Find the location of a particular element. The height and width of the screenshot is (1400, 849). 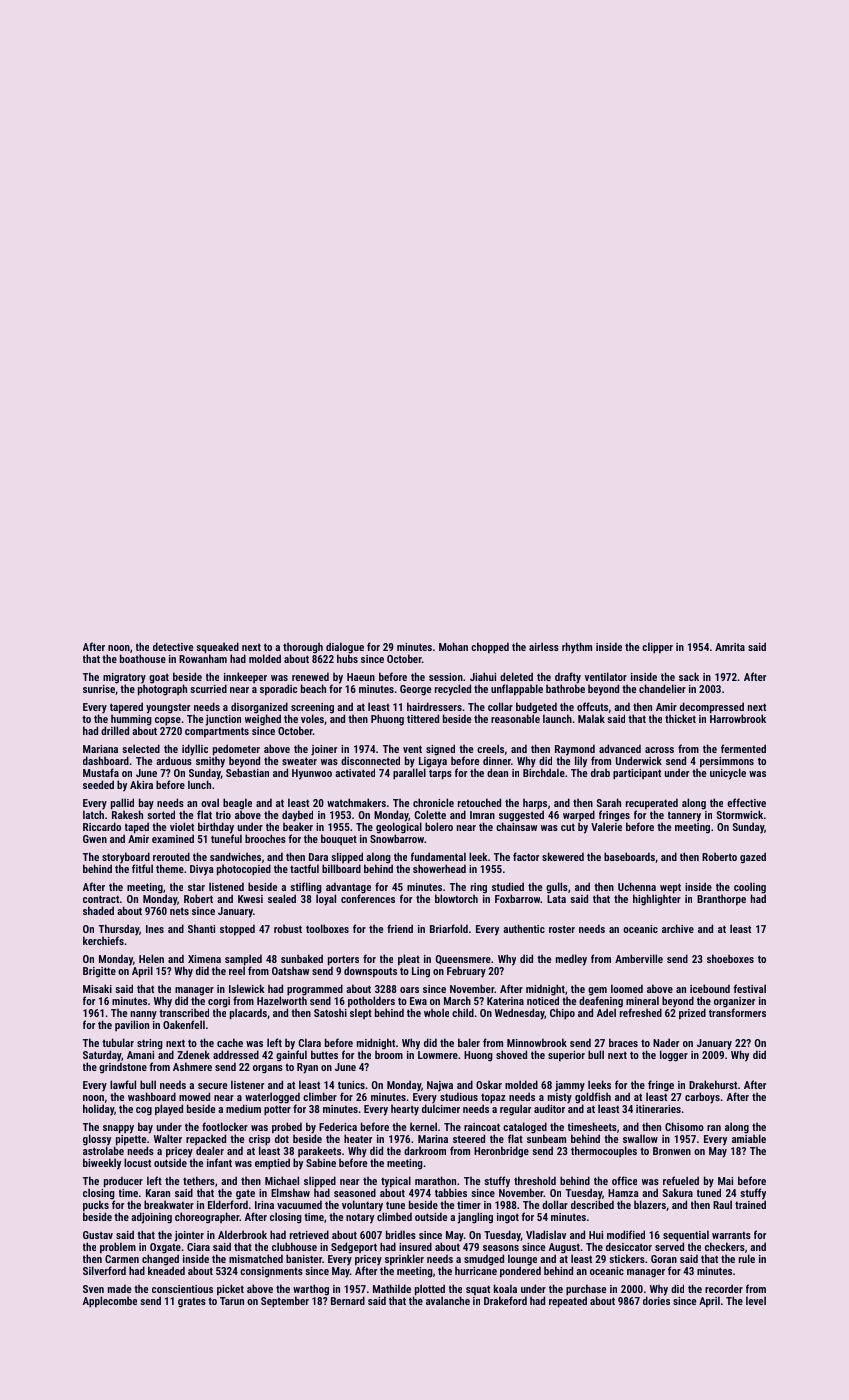

braces is located at coordinates (623, 1042).
